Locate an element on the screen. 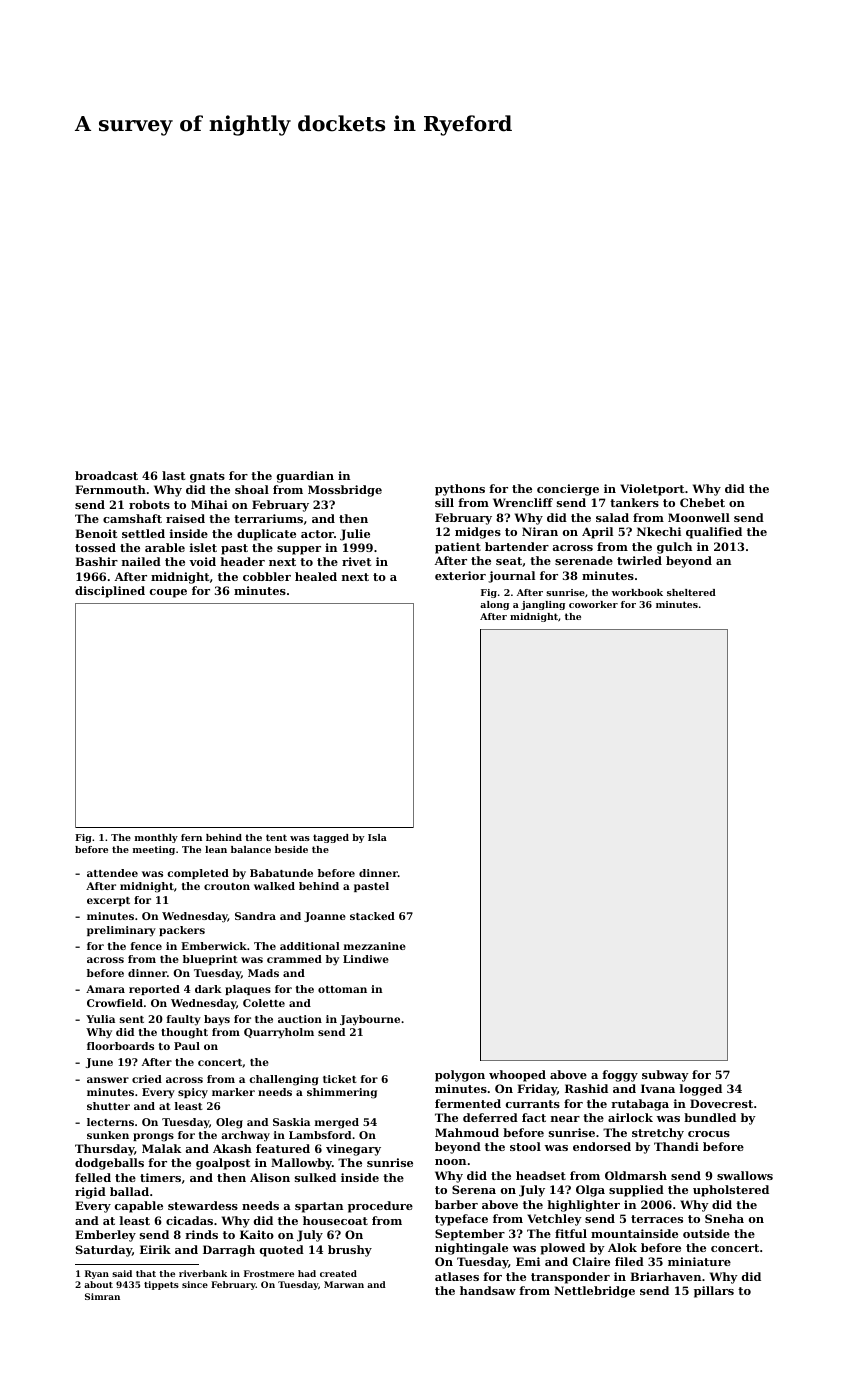  marker is located at coordinates (233, 1092).
